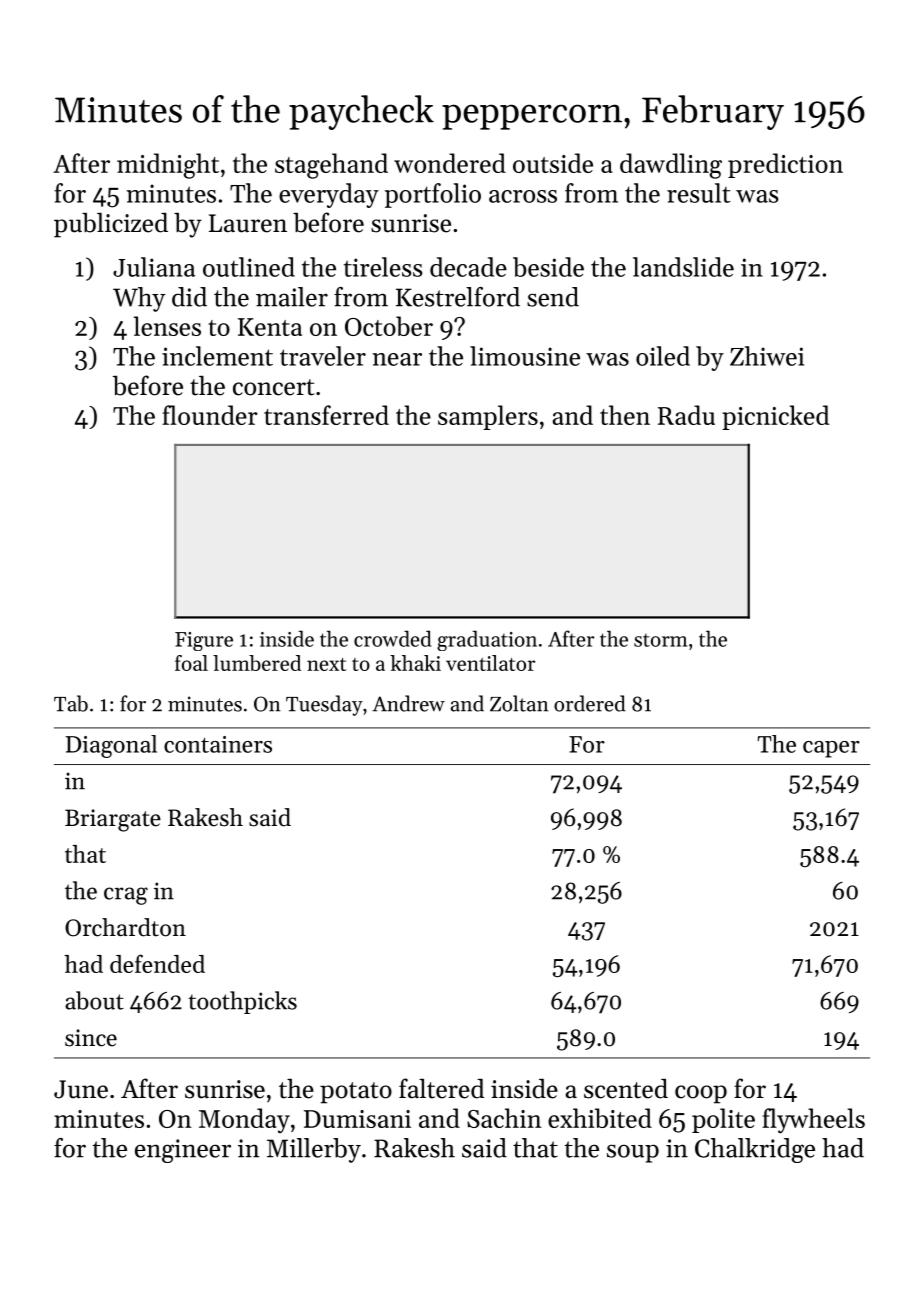 Image resolution: width=924 pixels, height=1311 pixels. I want to click on midnight, so click(168, 166).
